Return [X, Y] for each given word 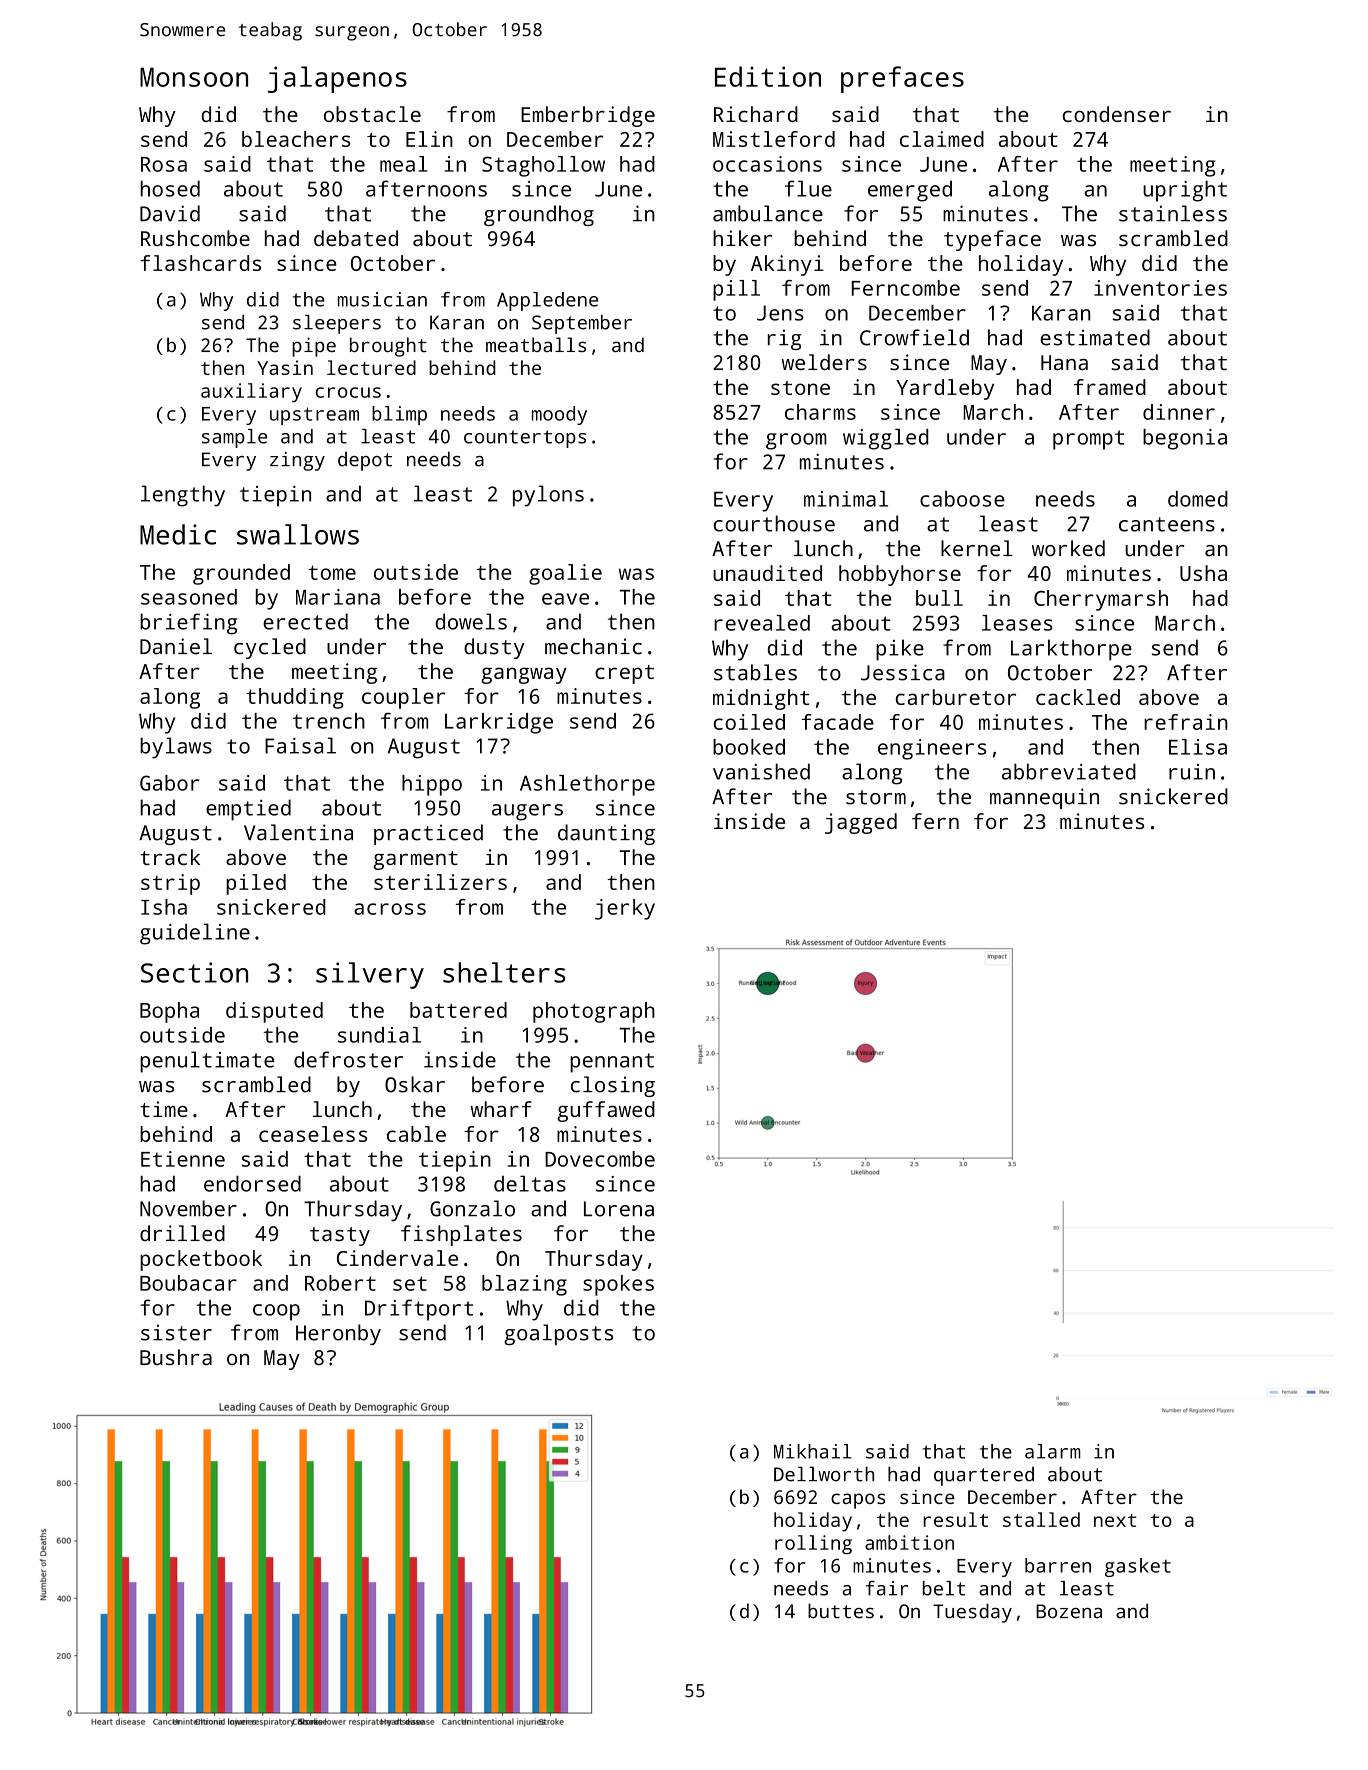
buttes [841, 1611]
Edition [768, 76]
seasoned [189, 597]
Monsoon [194, 77]
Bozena [1069, 1611]
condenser [1116, 114]
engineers [932, 749]
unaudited [767, 573]
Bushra [176, 1357]
